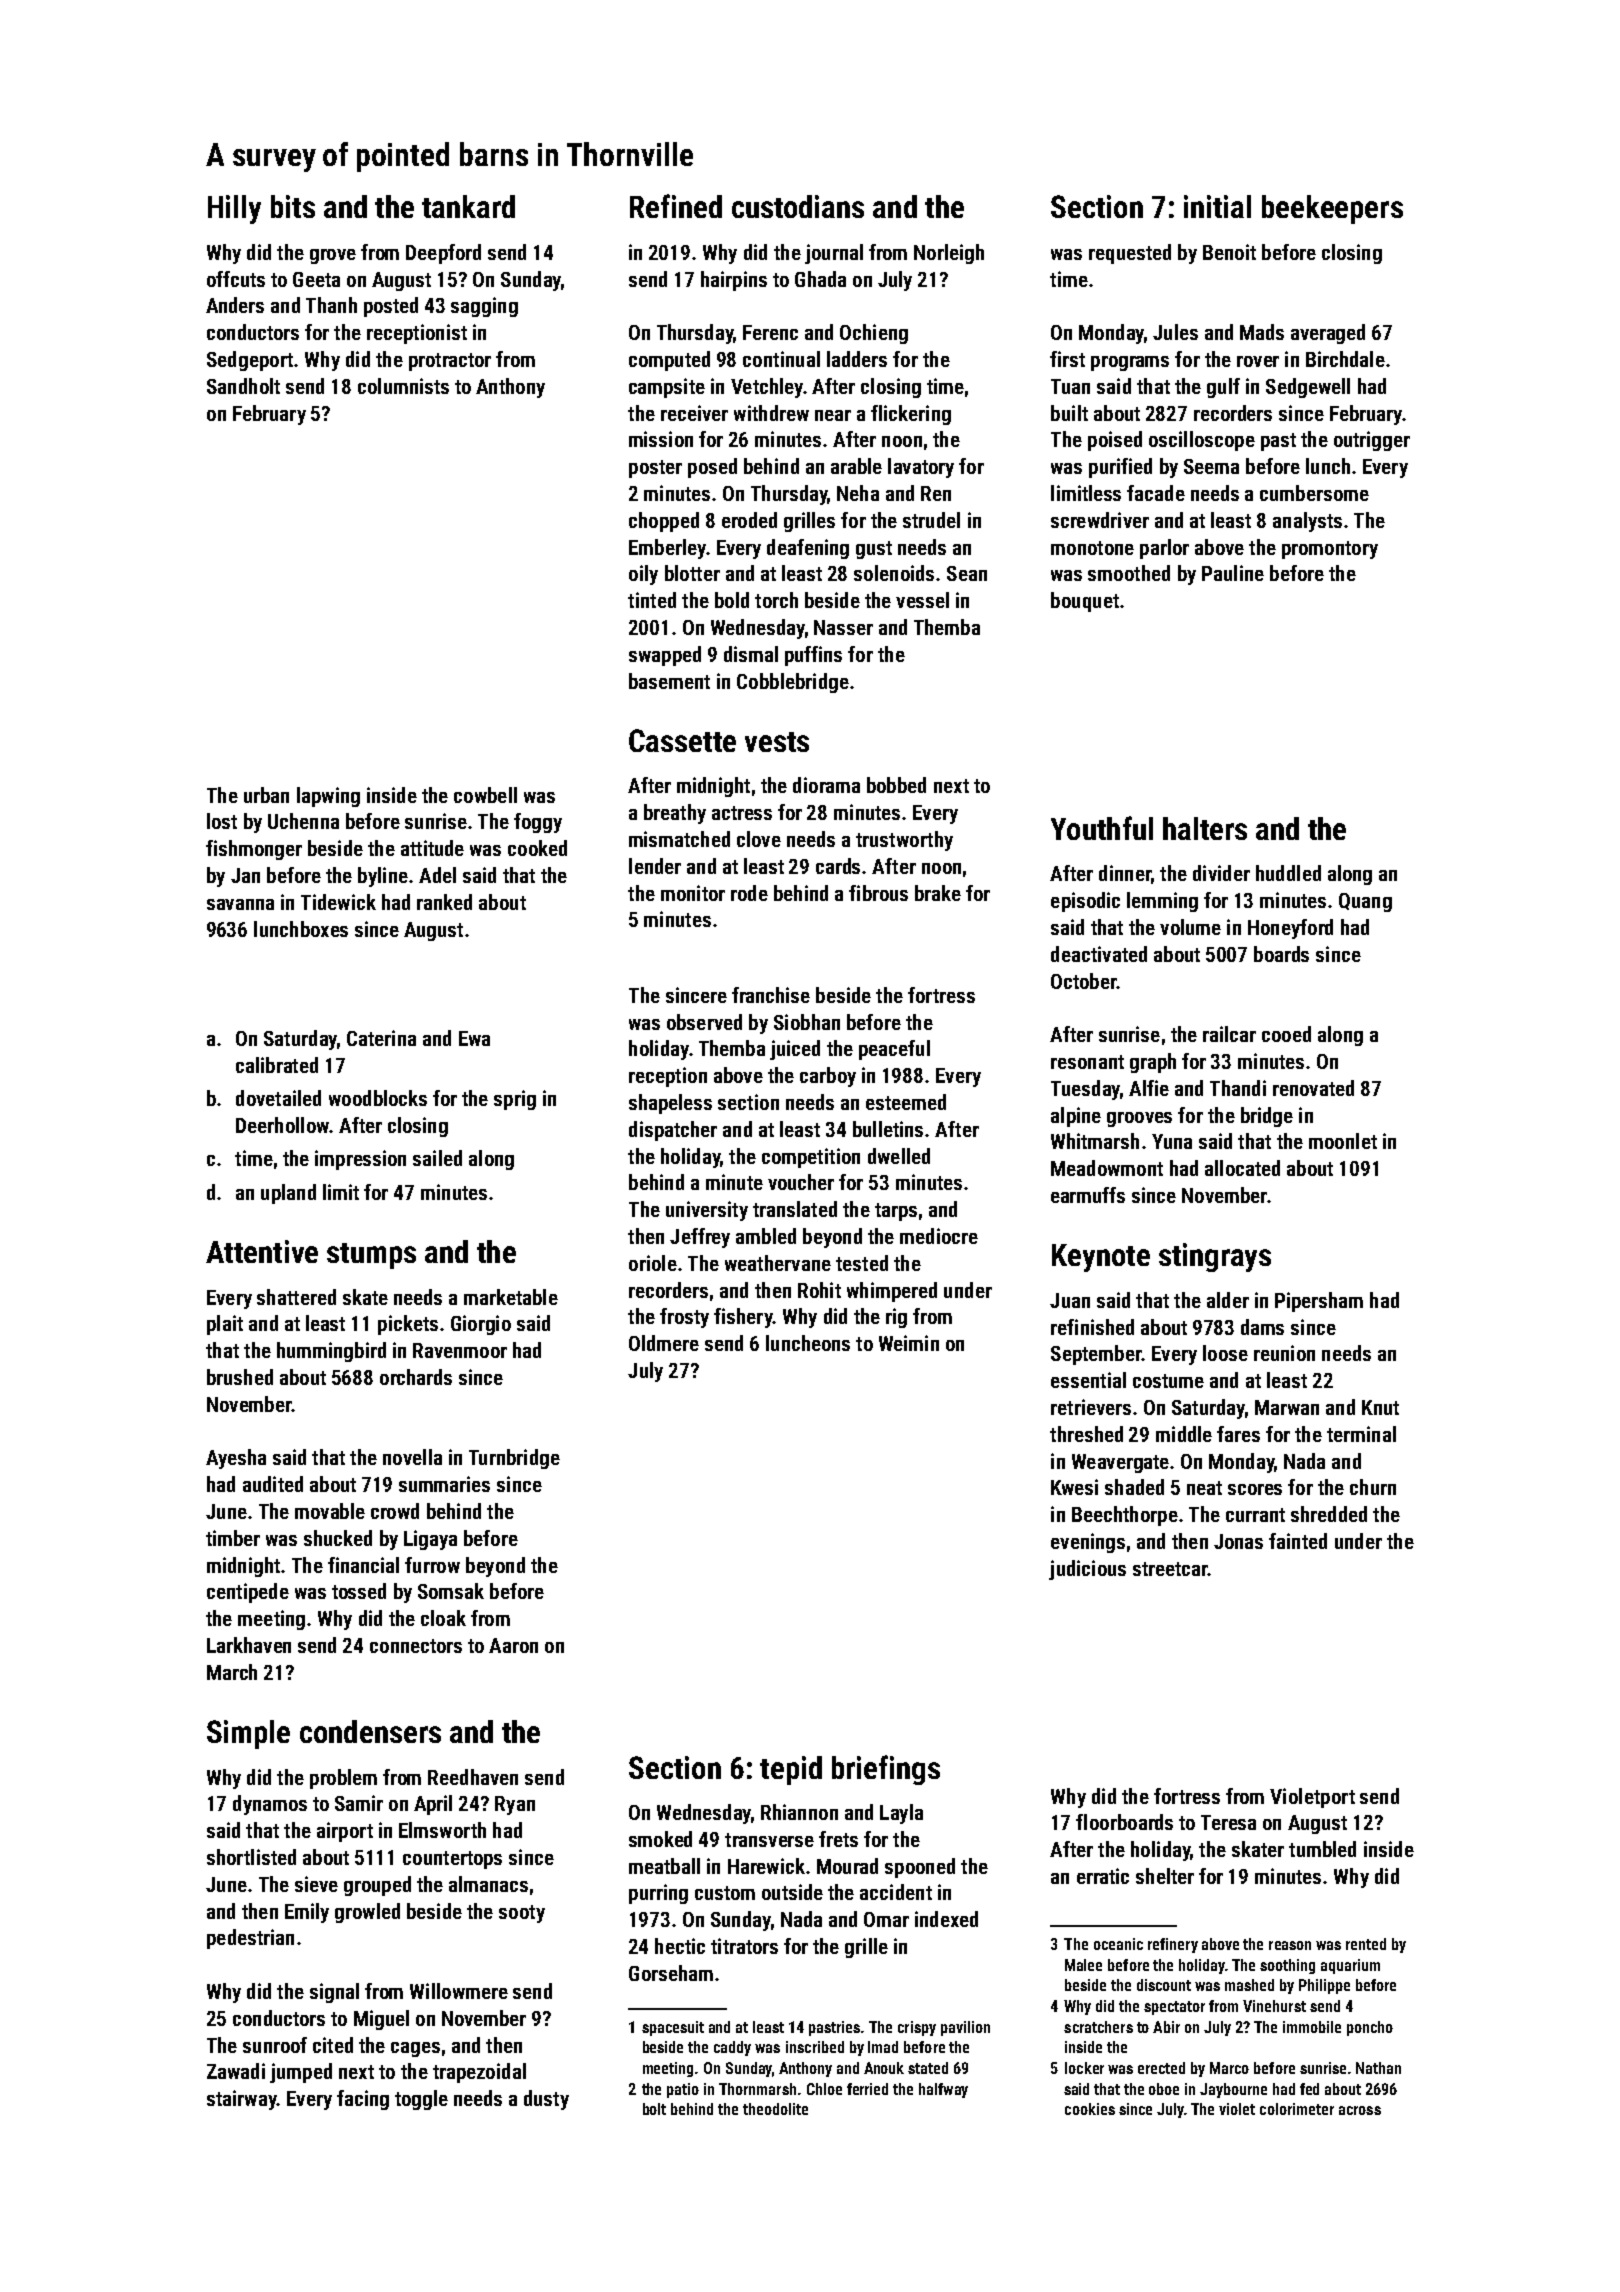  I want to click on initial, so click(1217, 206).
